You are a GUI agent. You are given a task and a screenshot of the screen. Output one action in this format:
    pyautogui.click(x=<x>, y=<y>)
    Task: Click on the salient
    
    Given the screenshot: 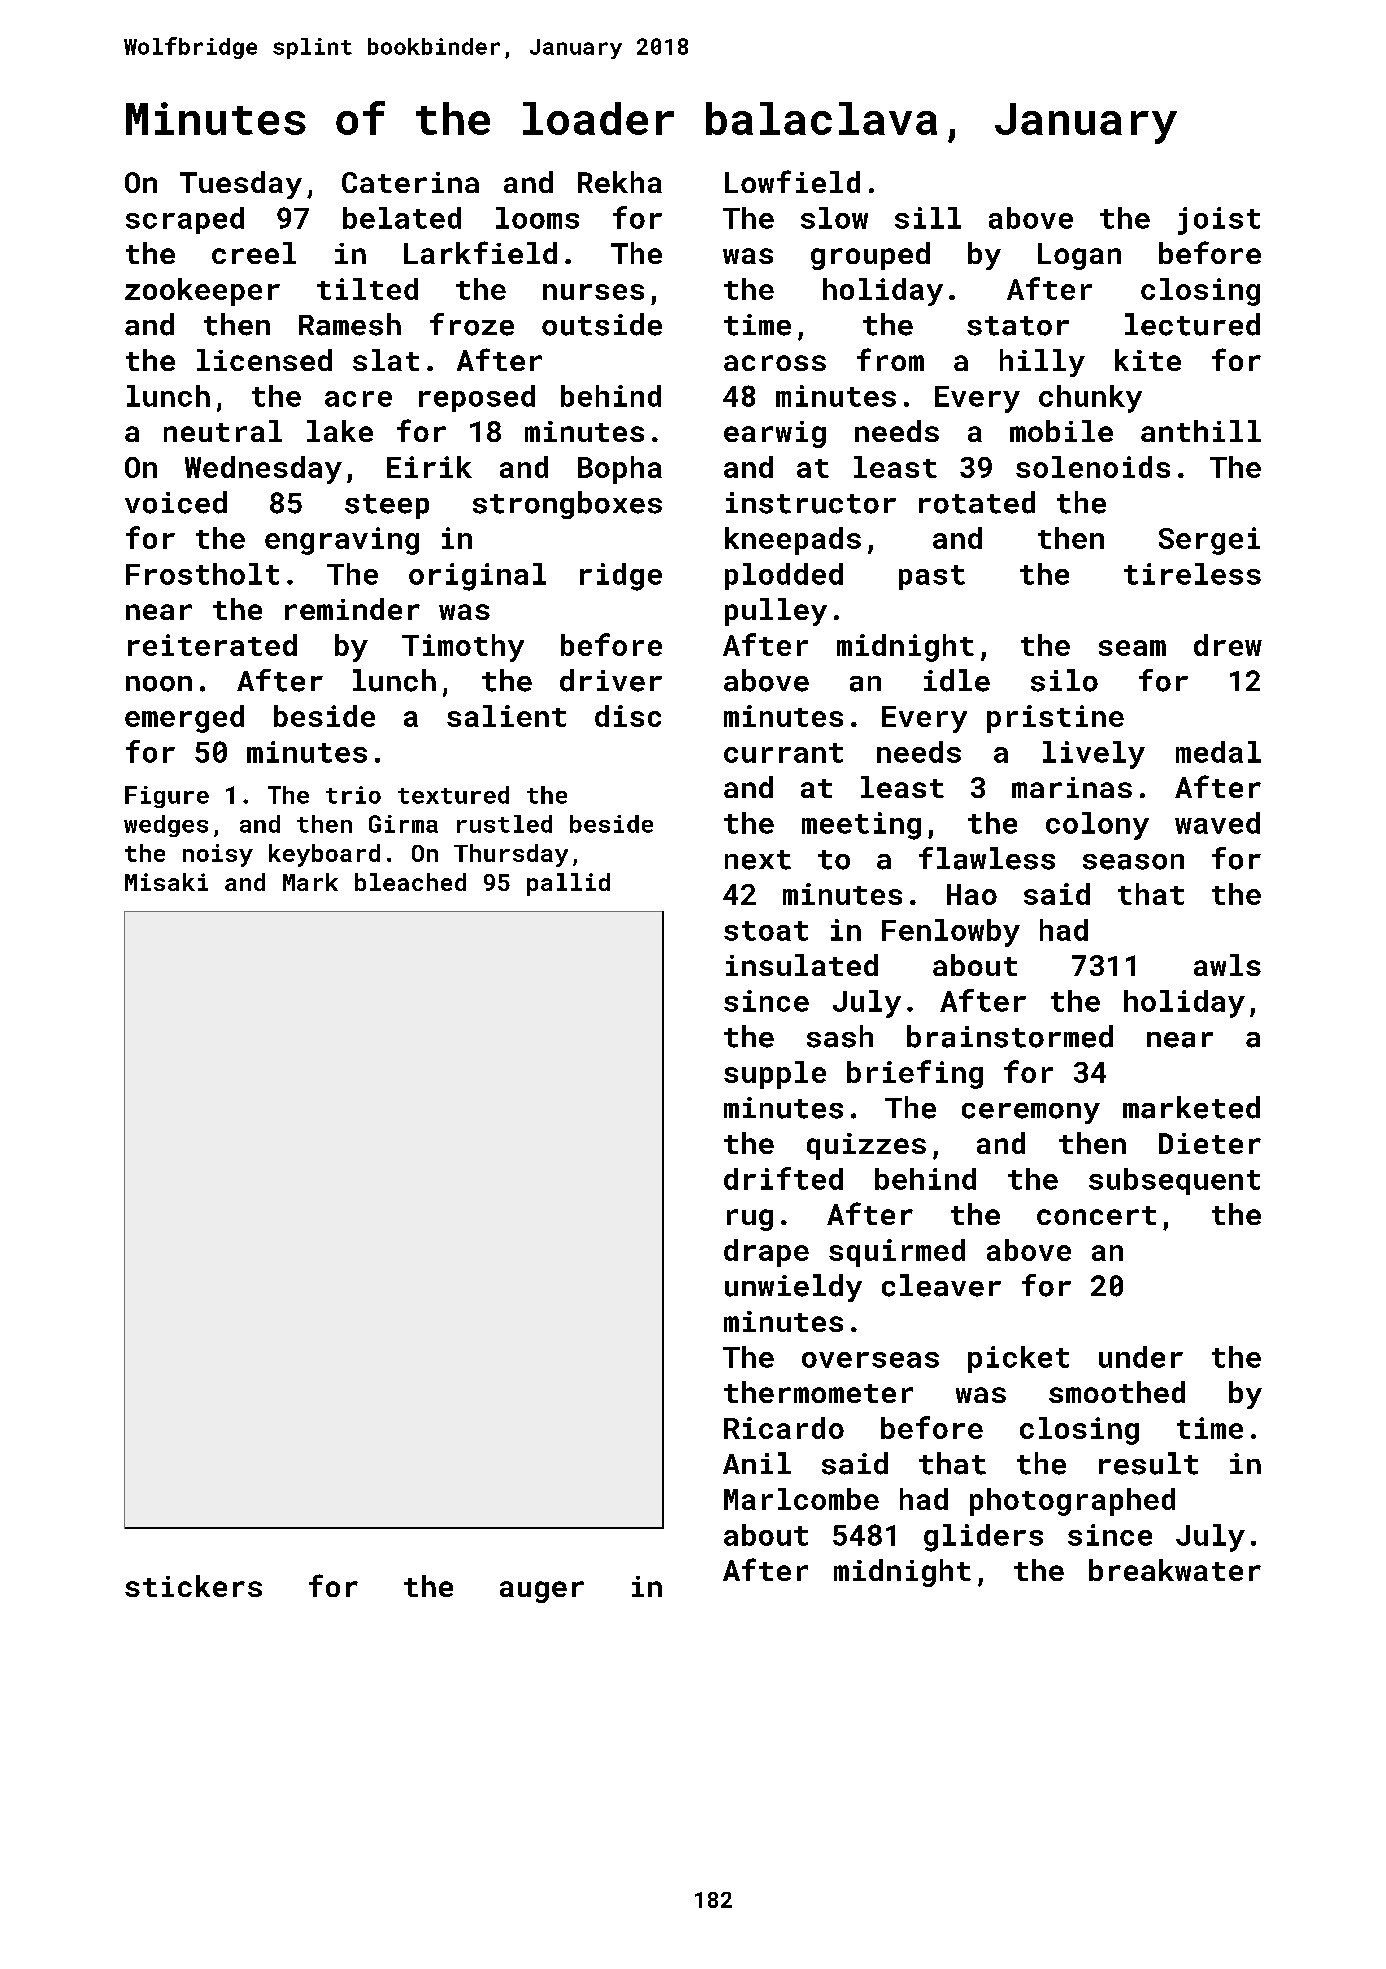 What is the action you would take?
    pyautogui.click(x=506, y=716)
